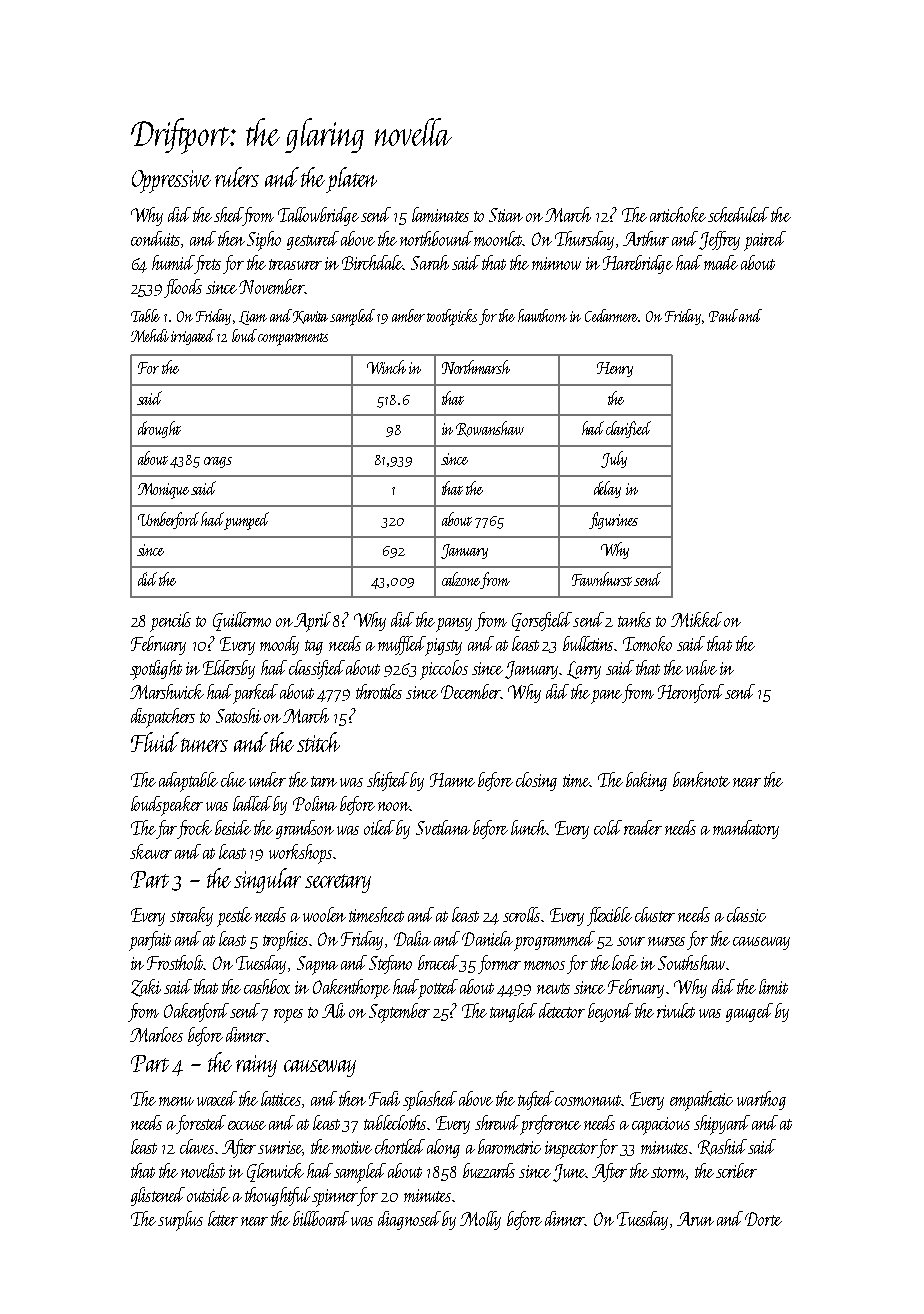 This screenshot has width=924, height=1314. Describe the element at coordinates (234, 917) in the screenshot. I see `pestle` at that location.
